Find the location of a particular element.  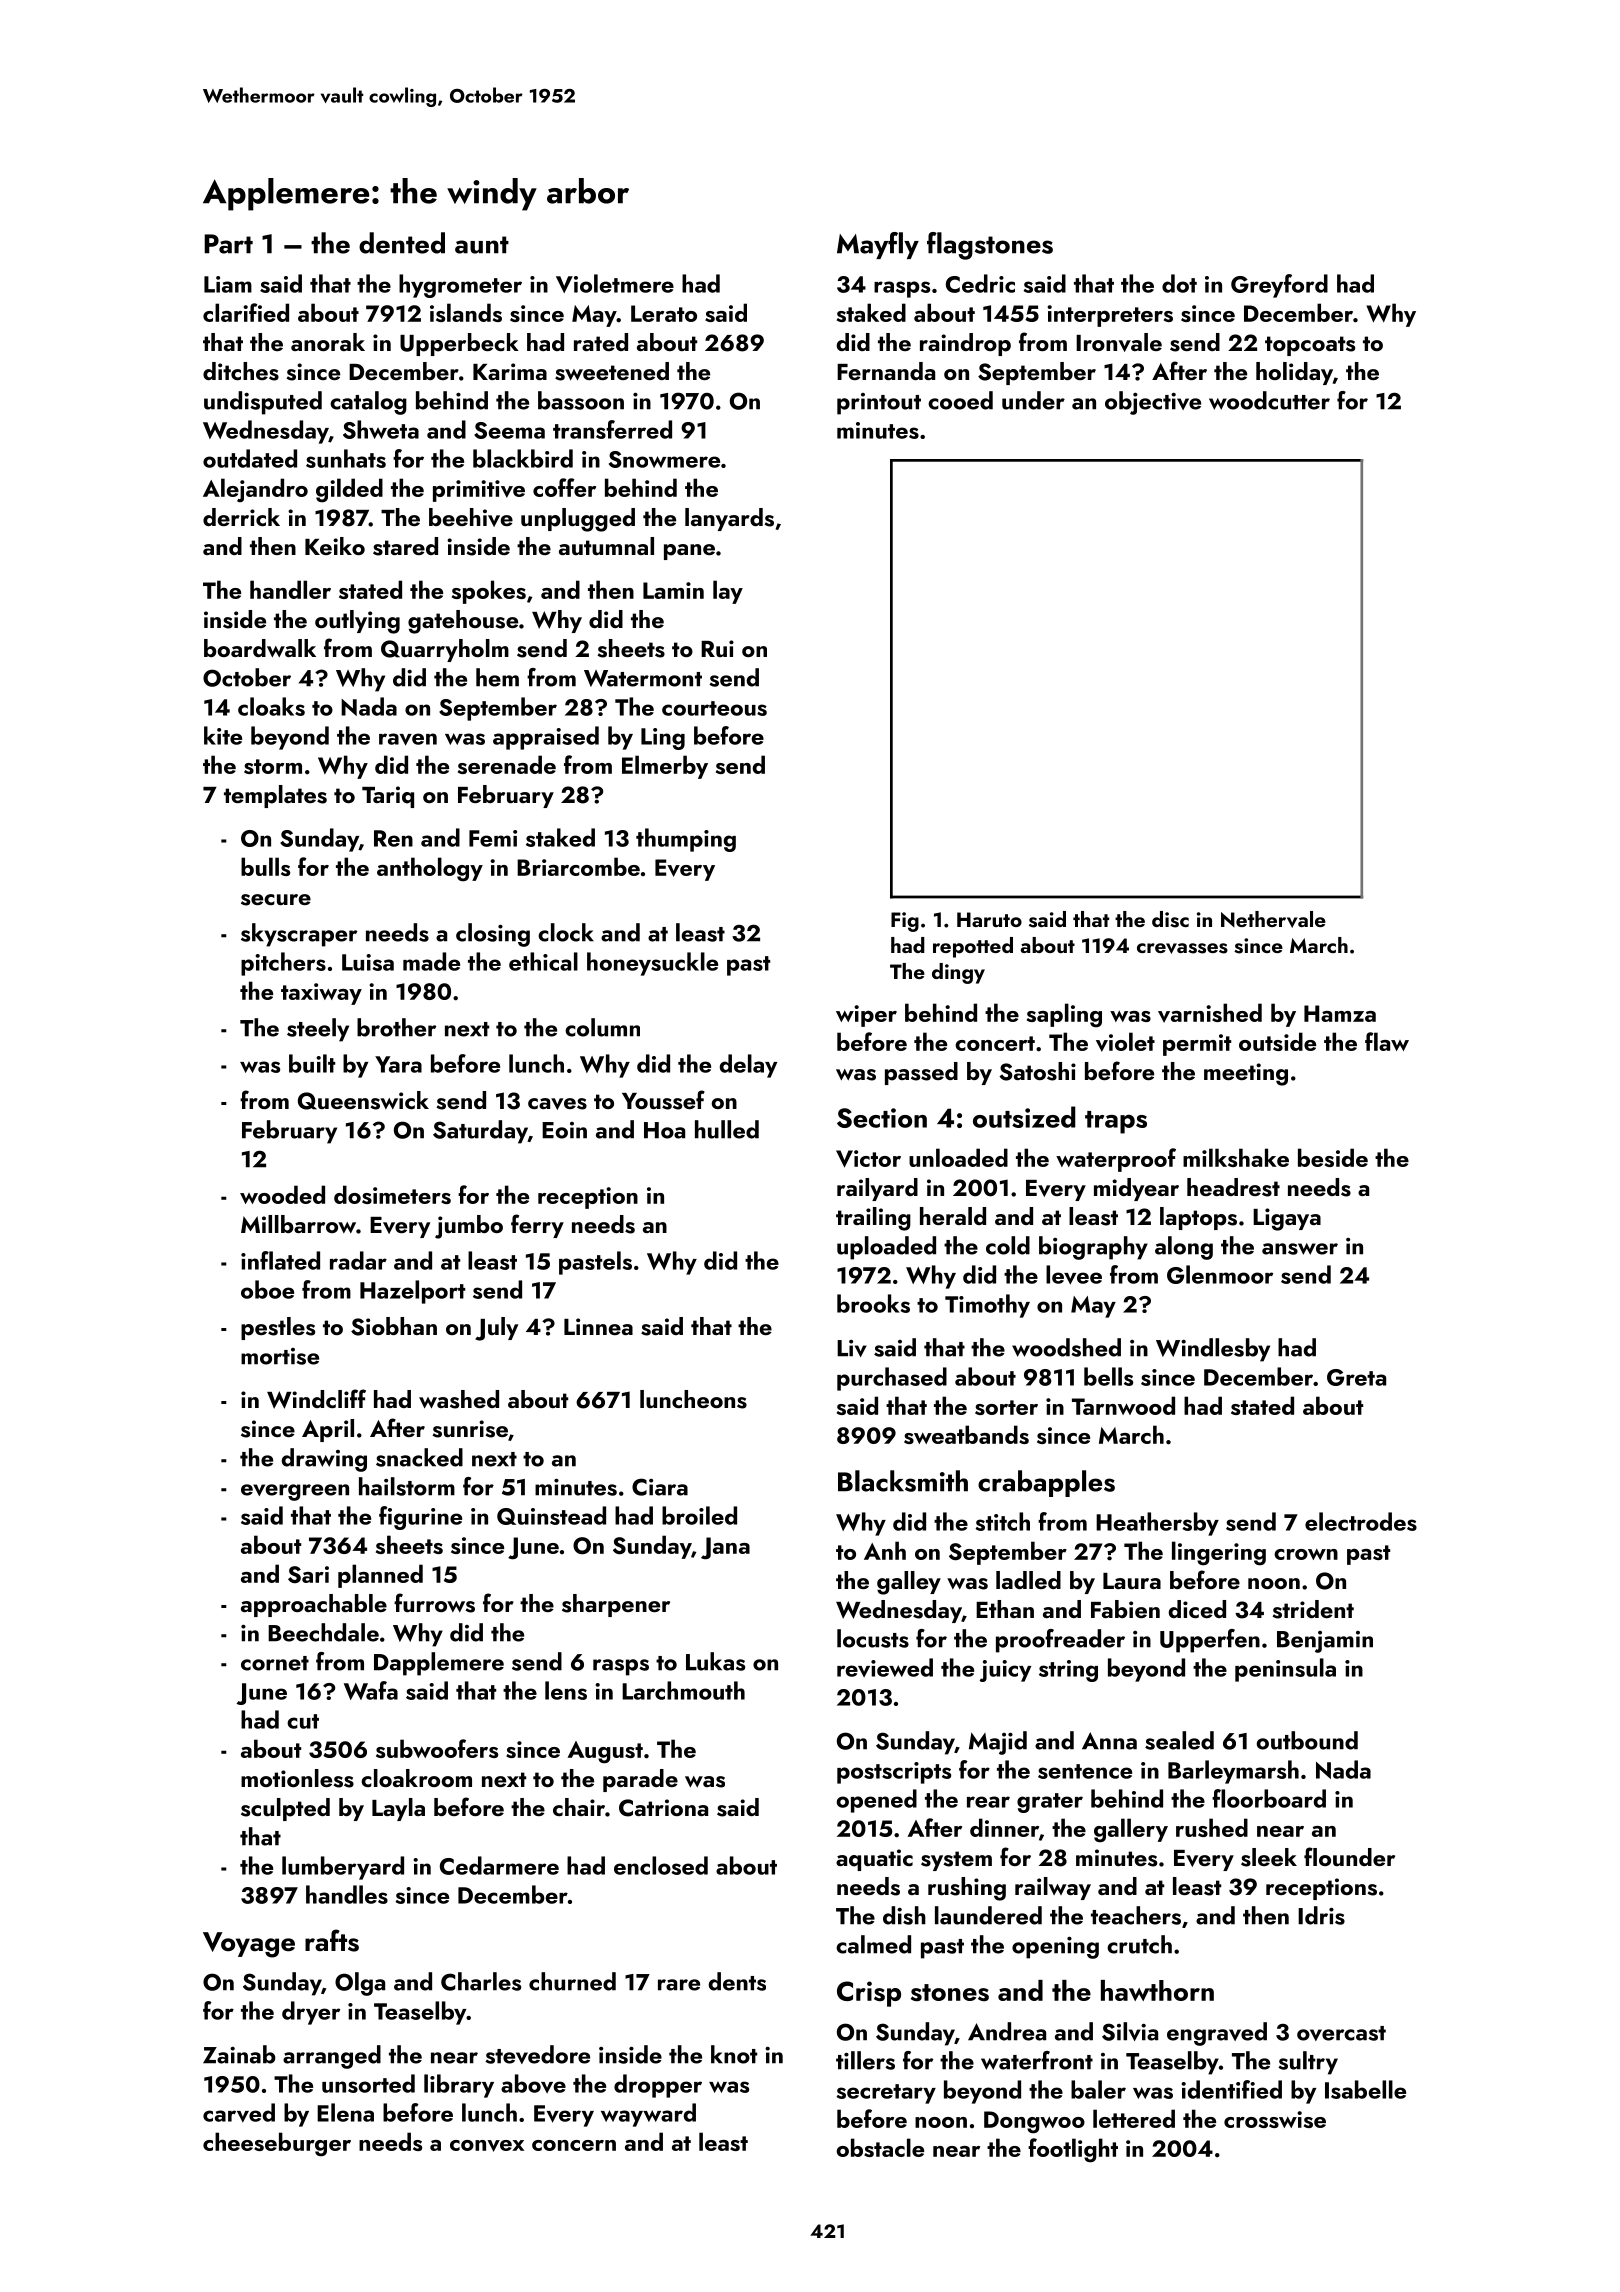

above is located at coordinates (533, 2083).
